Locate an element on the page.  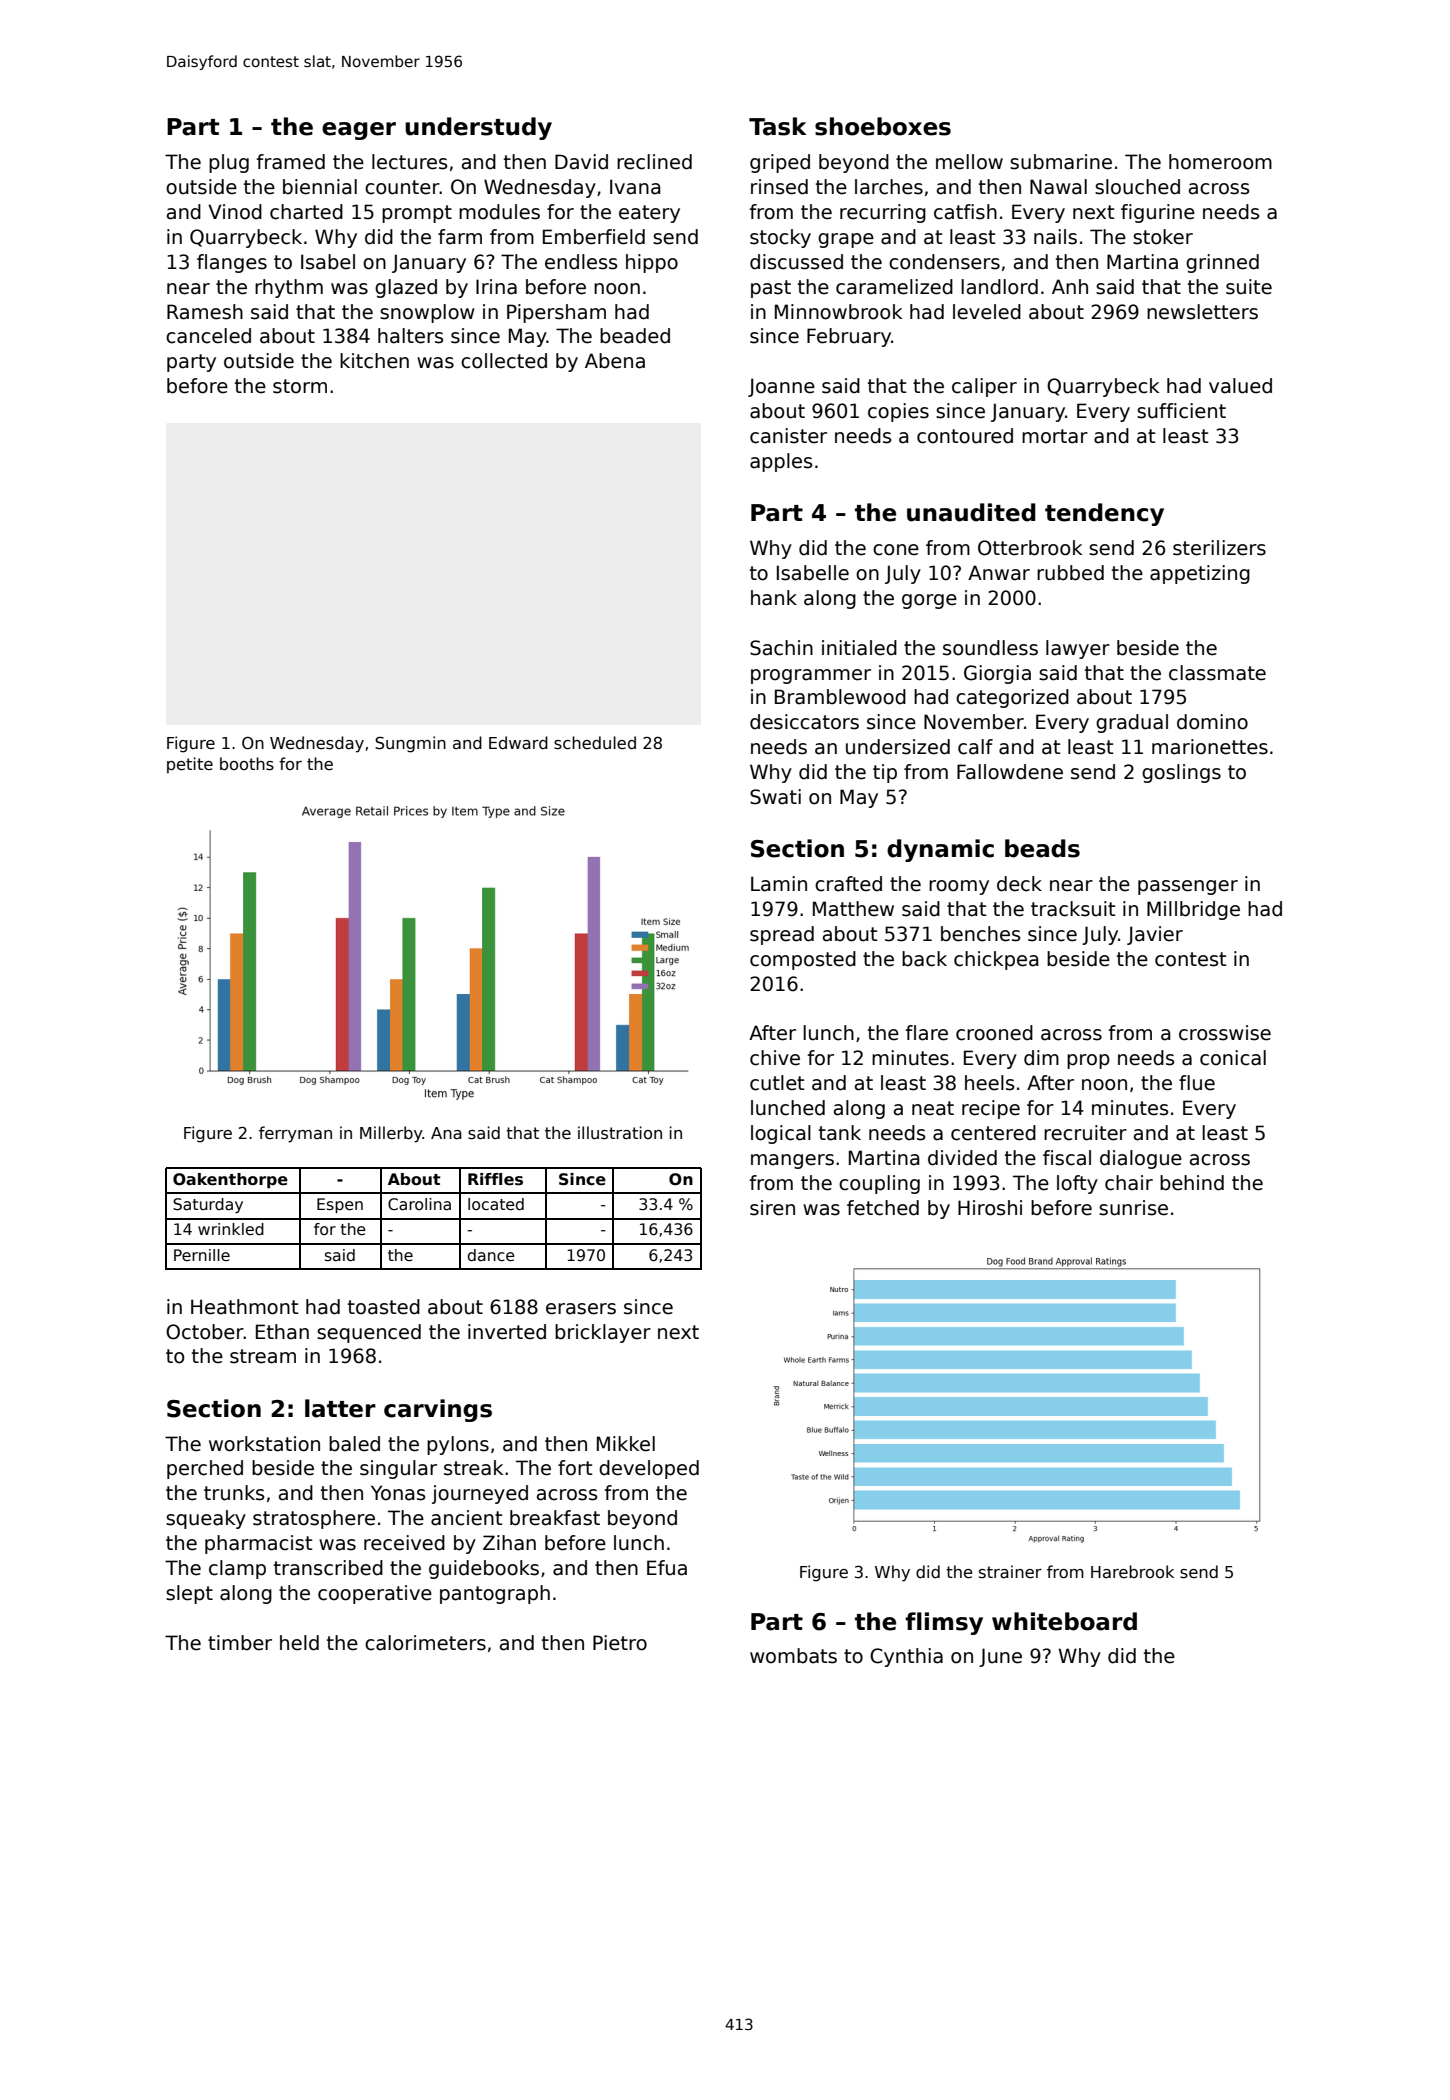
crafted is located at coordinates (848, 884).
